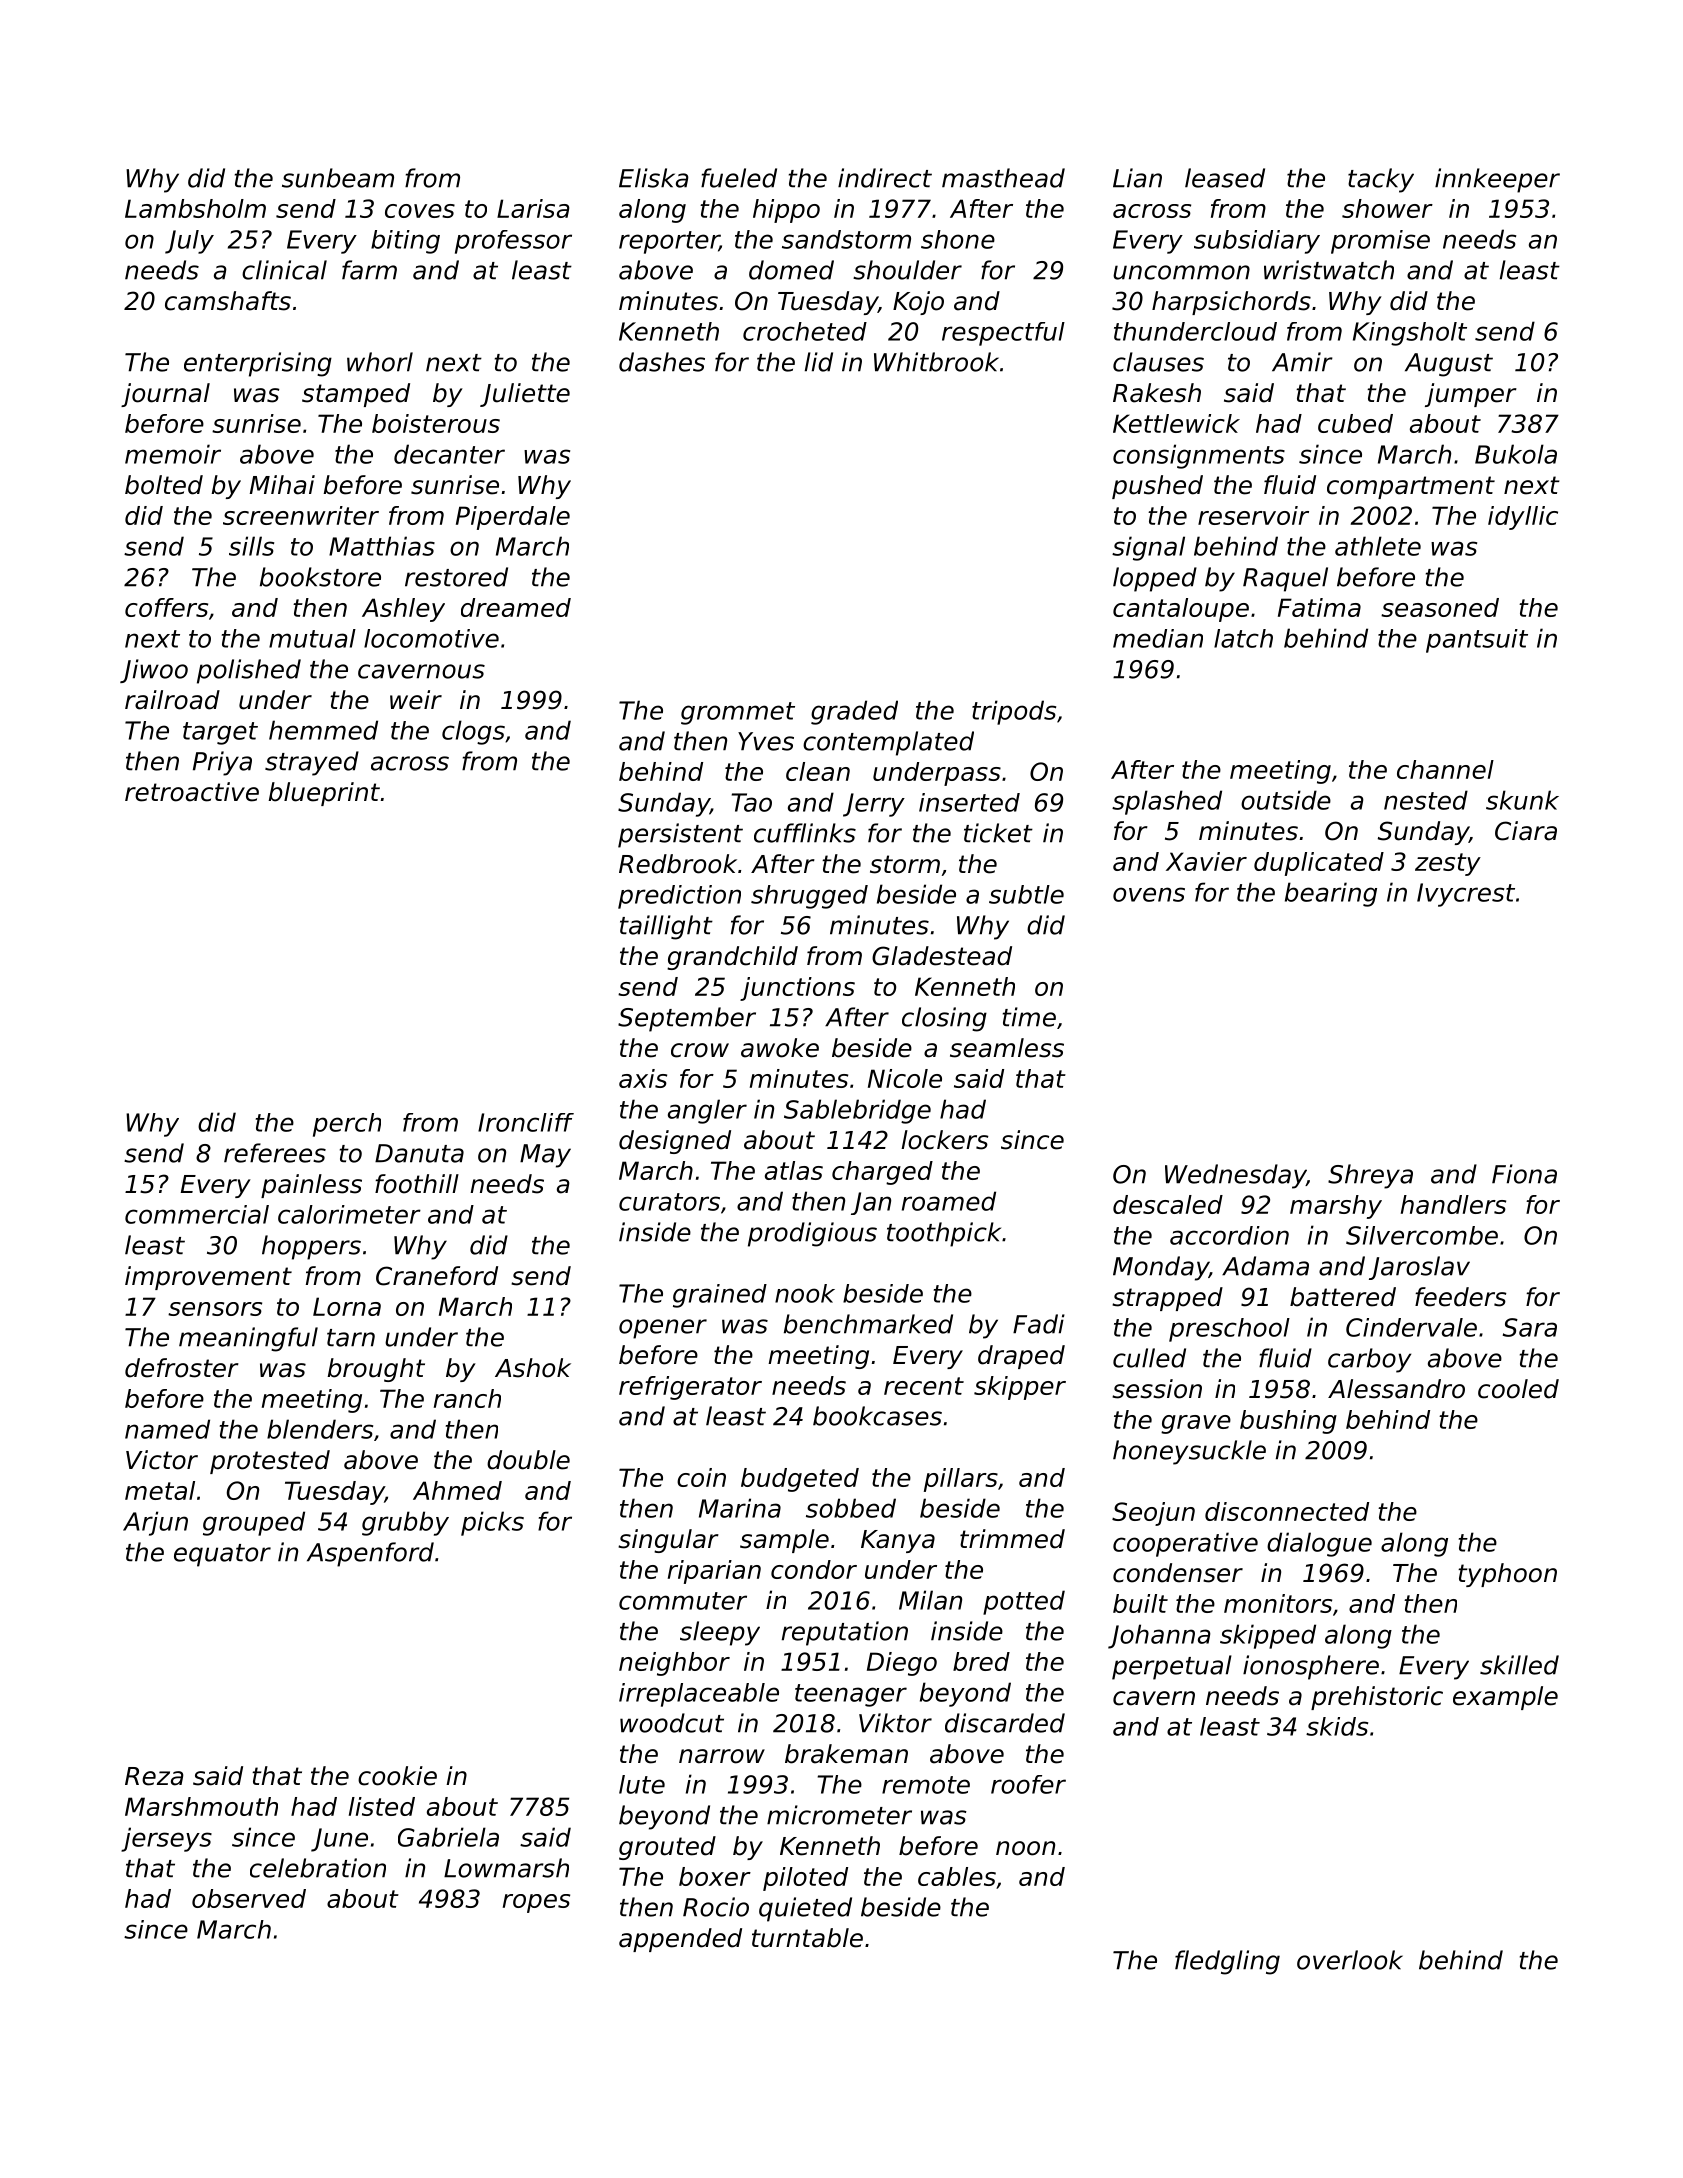 The width and height of the screenshot is (1683, 2178). Describe the element at coordinates (1199, 456) in the screenshot. I see `consignments` at that location.
